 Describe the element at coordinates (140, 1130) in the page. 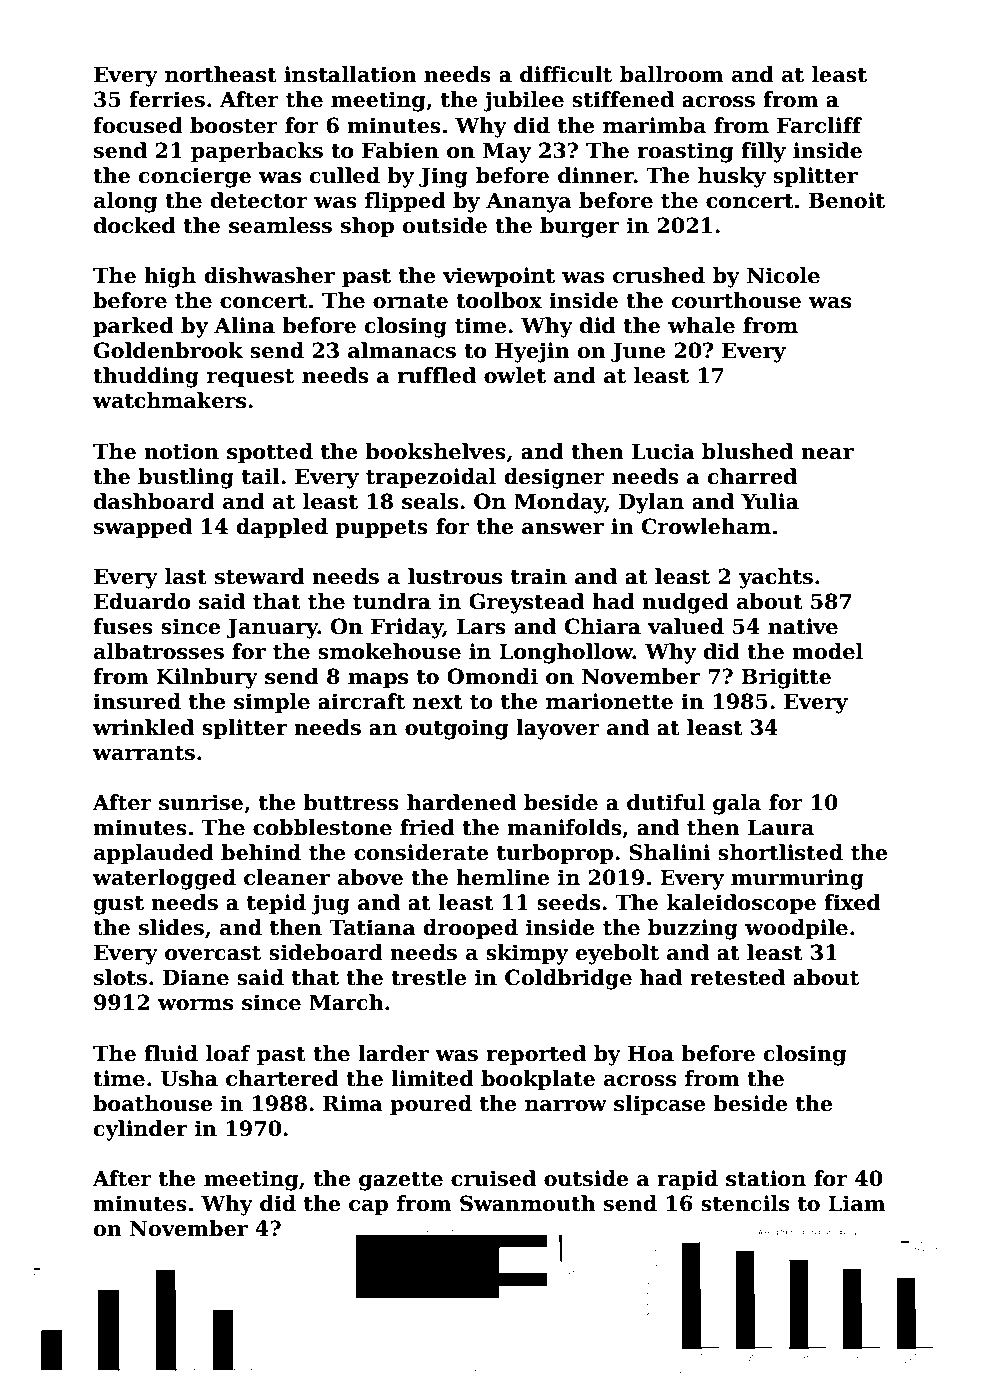

I see `cylinder` at that location.
